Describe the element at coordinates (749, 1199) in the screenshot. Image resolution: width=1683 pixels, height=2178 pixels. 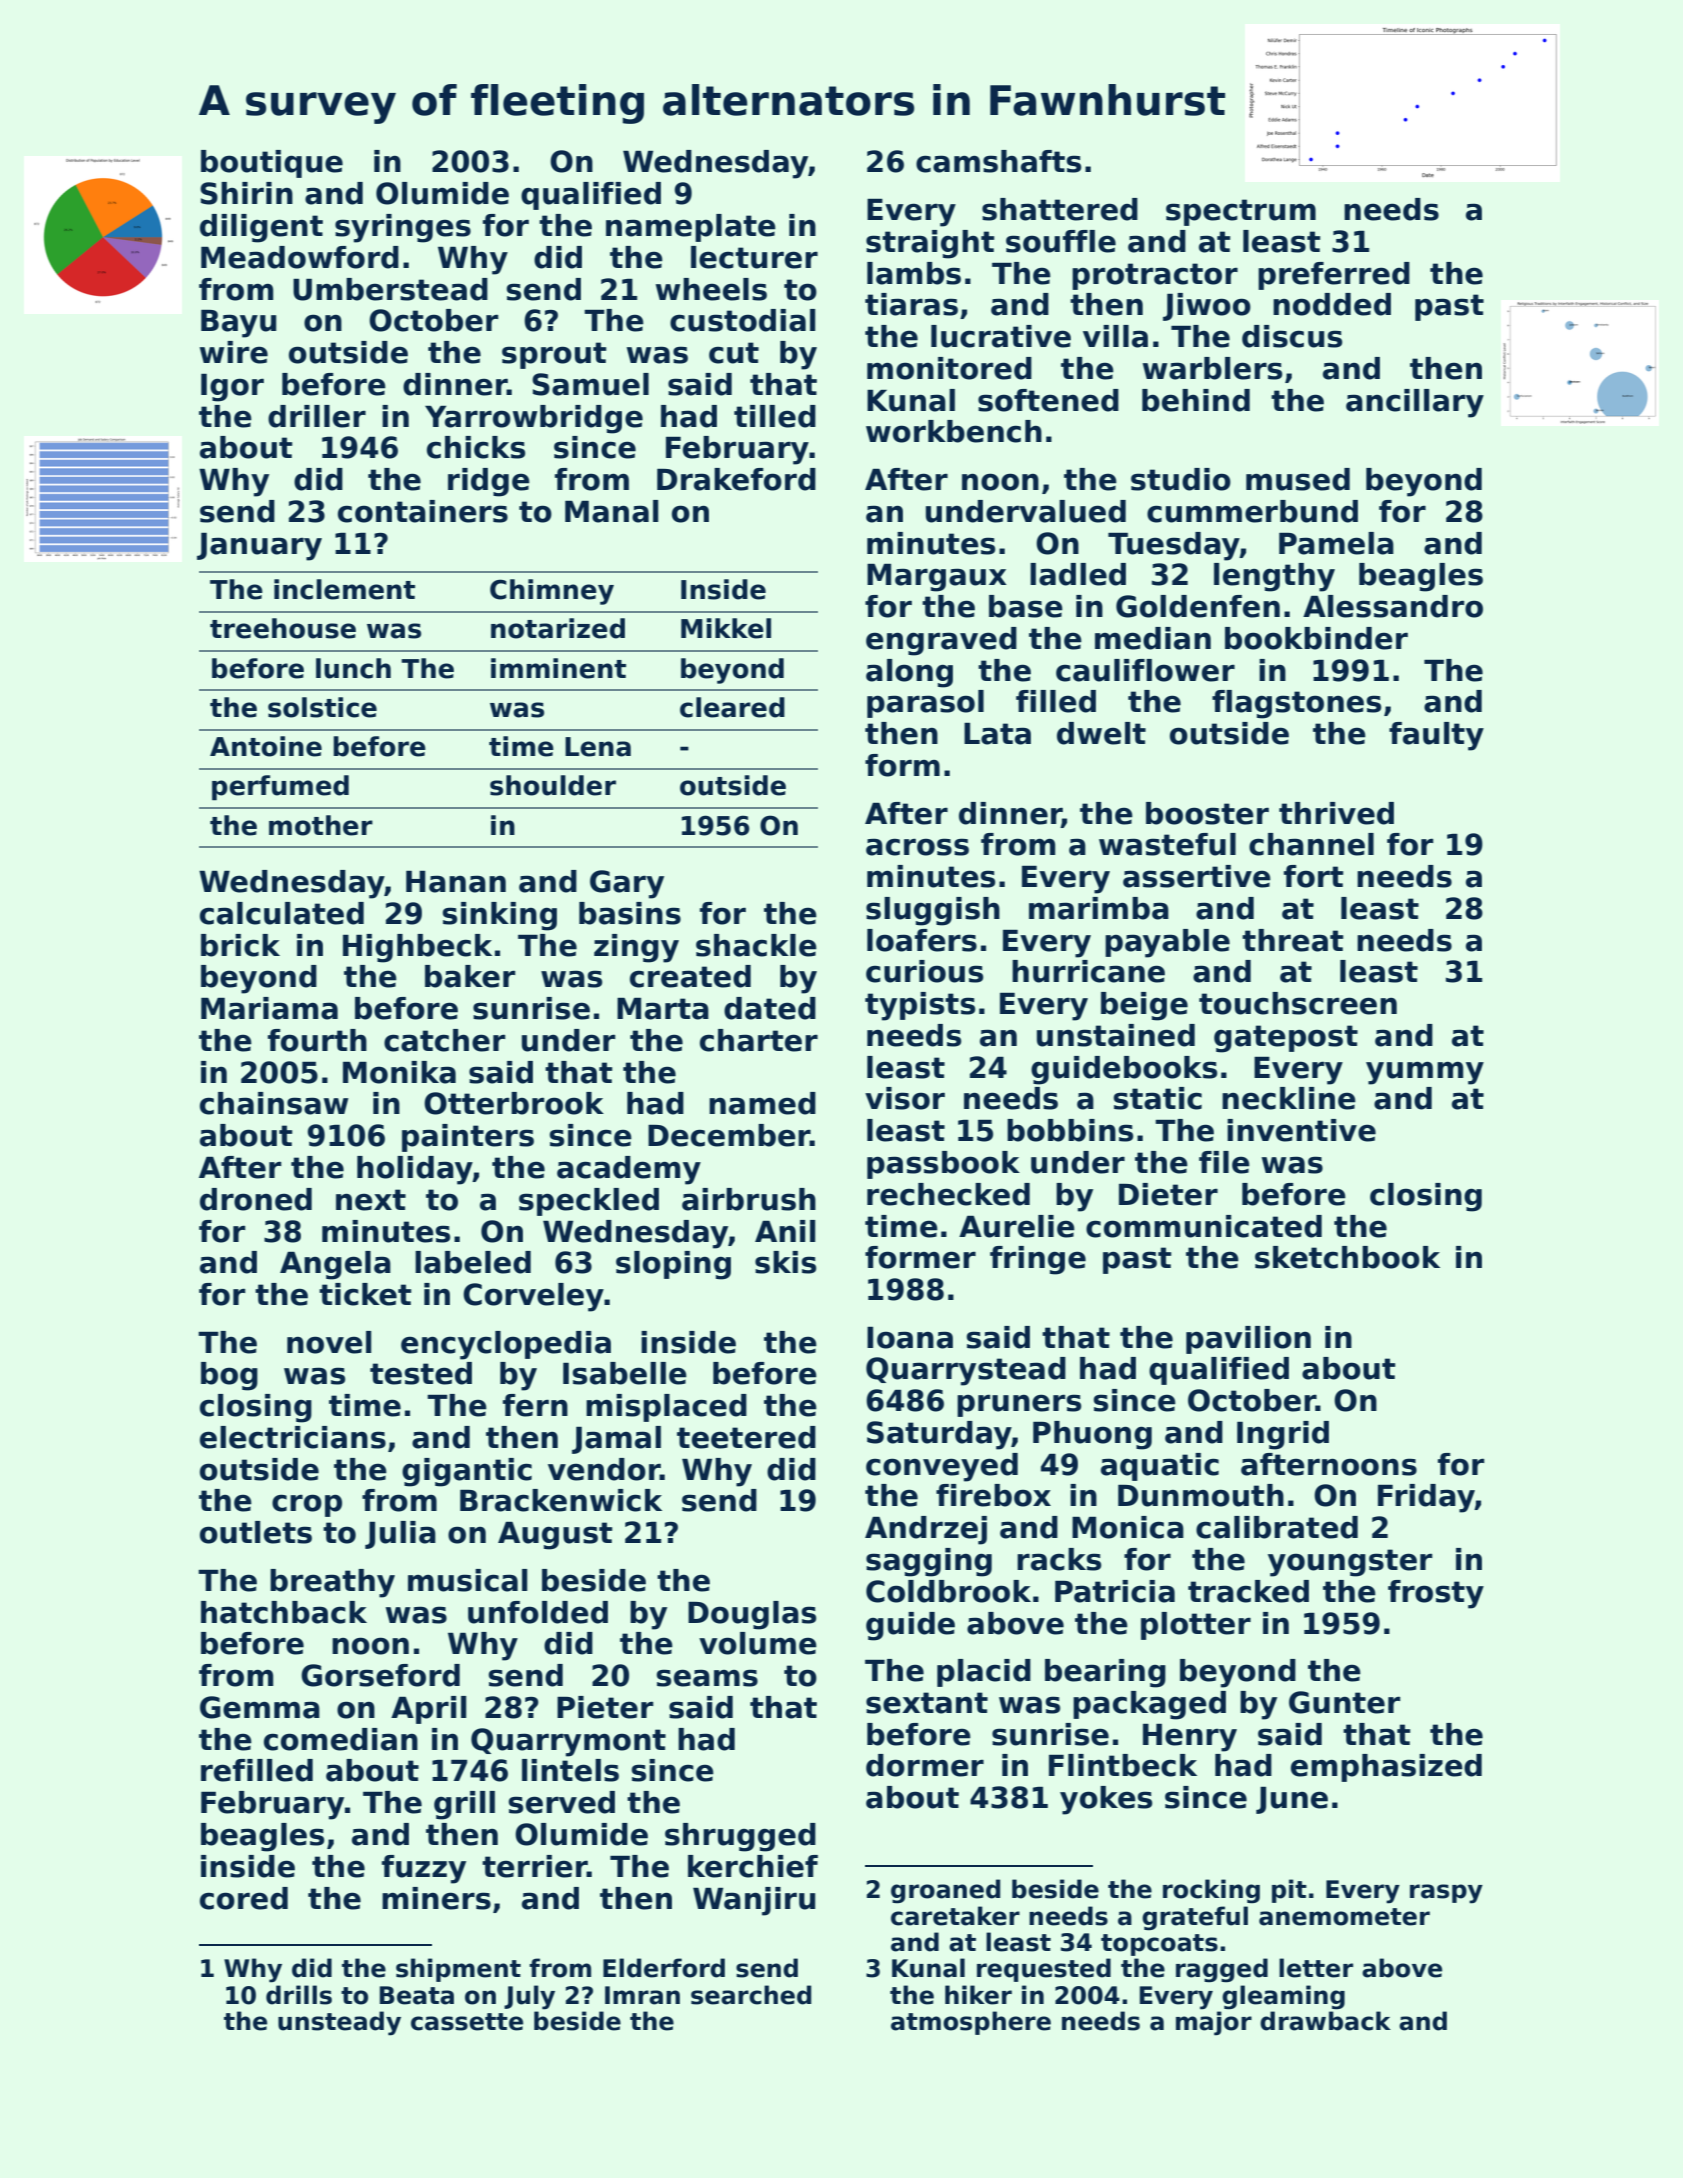
I see `airbrush` at that location.
